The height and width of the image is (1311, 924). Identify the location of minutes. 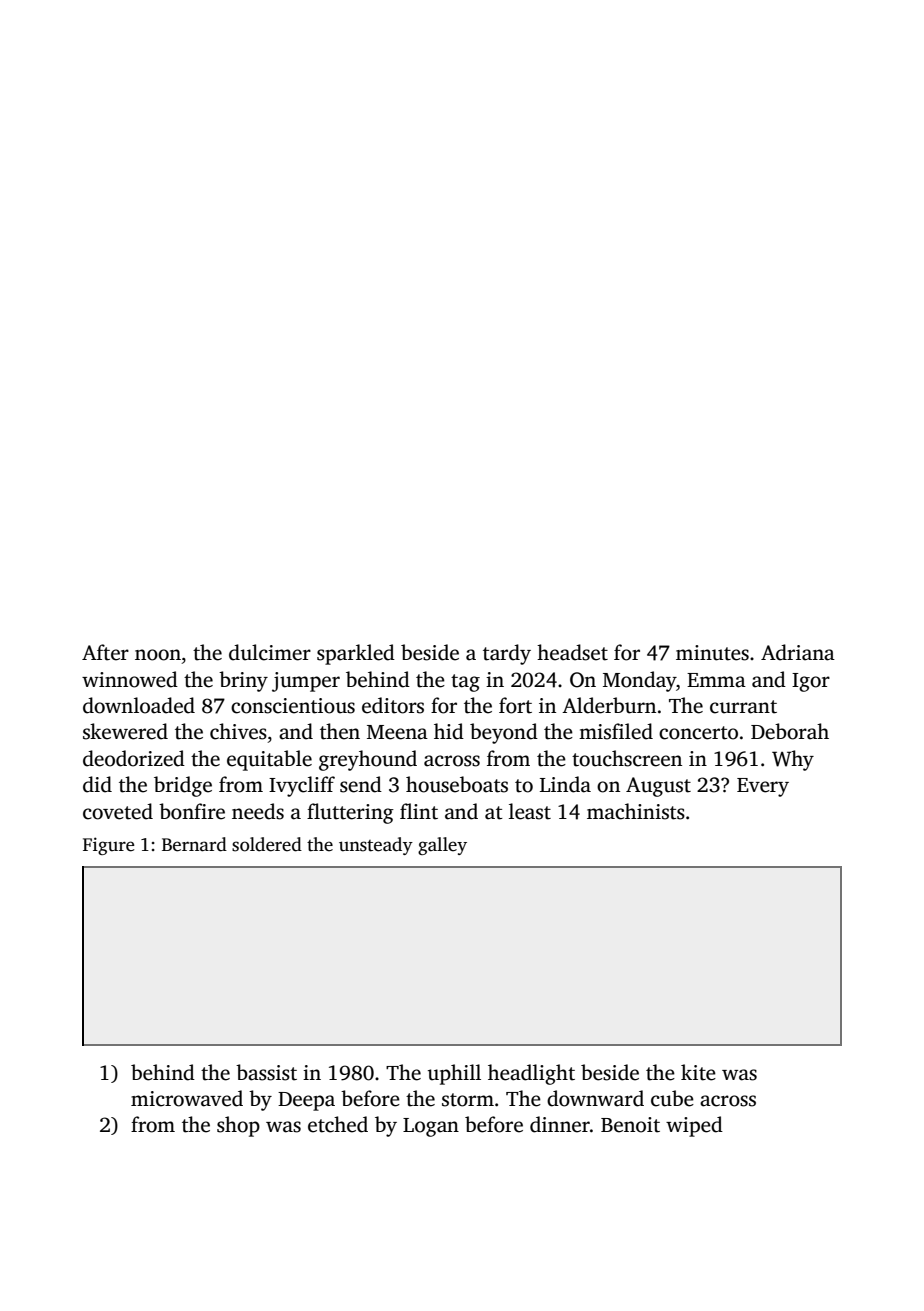
(712, 653).
